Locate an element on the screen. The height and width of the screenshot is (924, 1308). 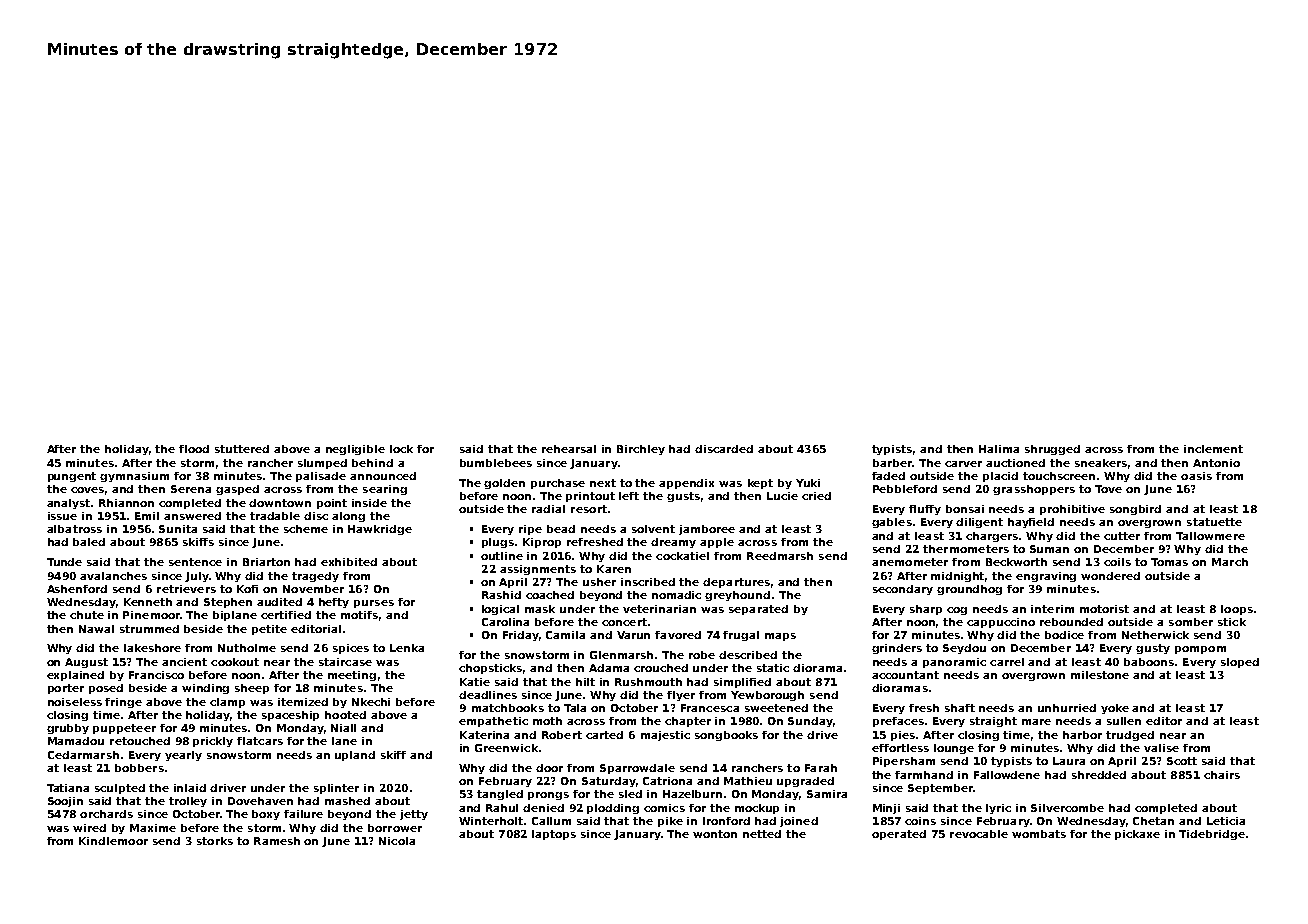
motorist is located at coordinates (1104, 609).
